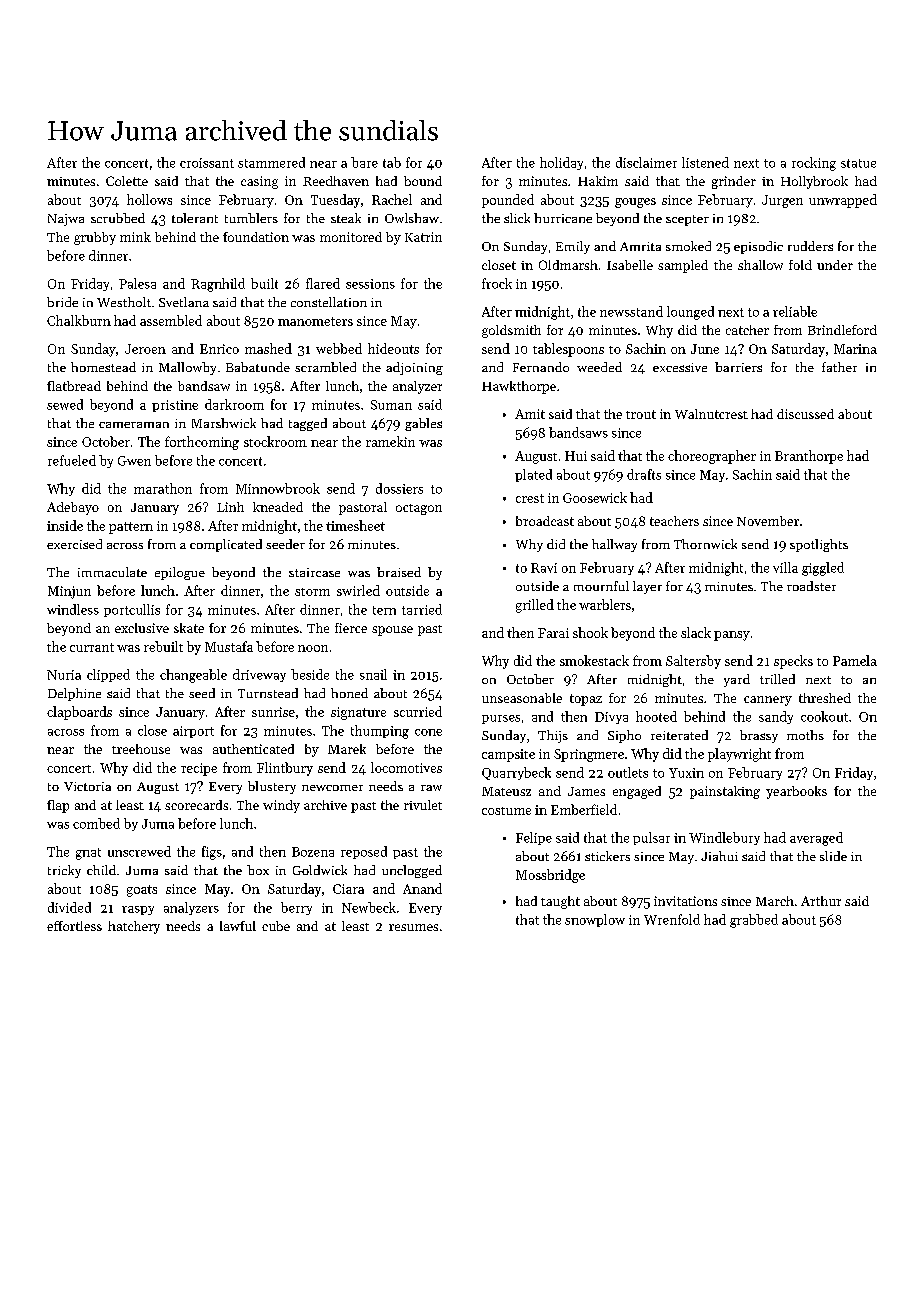  I want to click on stockroom, so click(275, 441).
